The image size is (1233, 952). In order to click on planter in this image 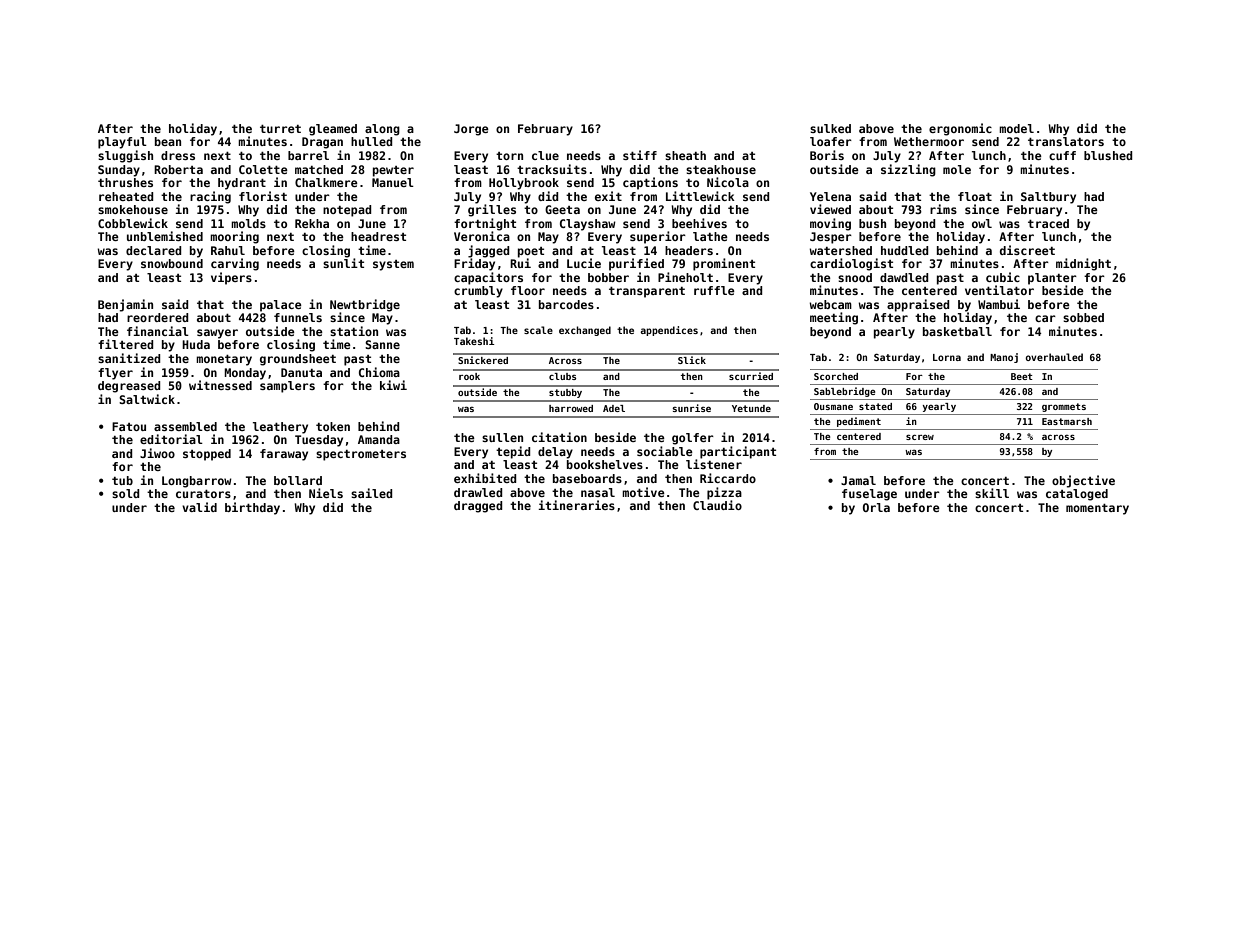, I will do `click(1052, 279)`.
